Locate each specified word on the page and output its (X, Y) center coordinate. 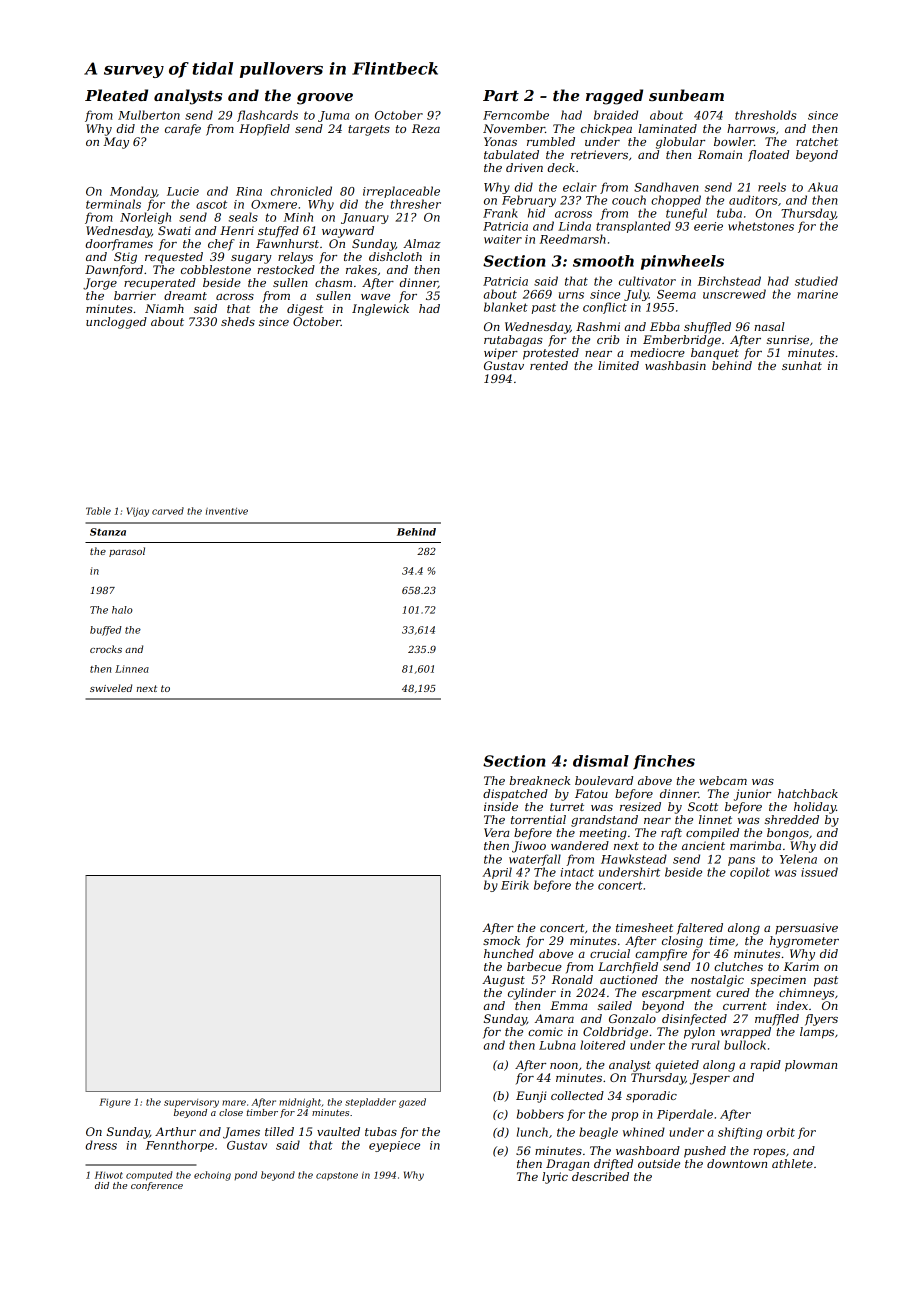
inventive (227, 511)
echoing (212, 1176)
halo (122, 610)
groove (325, 99)
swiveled (111, 688)
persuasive (806, 929)
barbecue (534, 966)
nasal (769, 326)
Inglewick (380, 310)
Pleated (116, 95)
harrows (751, 128)
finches (664, 762)
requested (174, 258)
